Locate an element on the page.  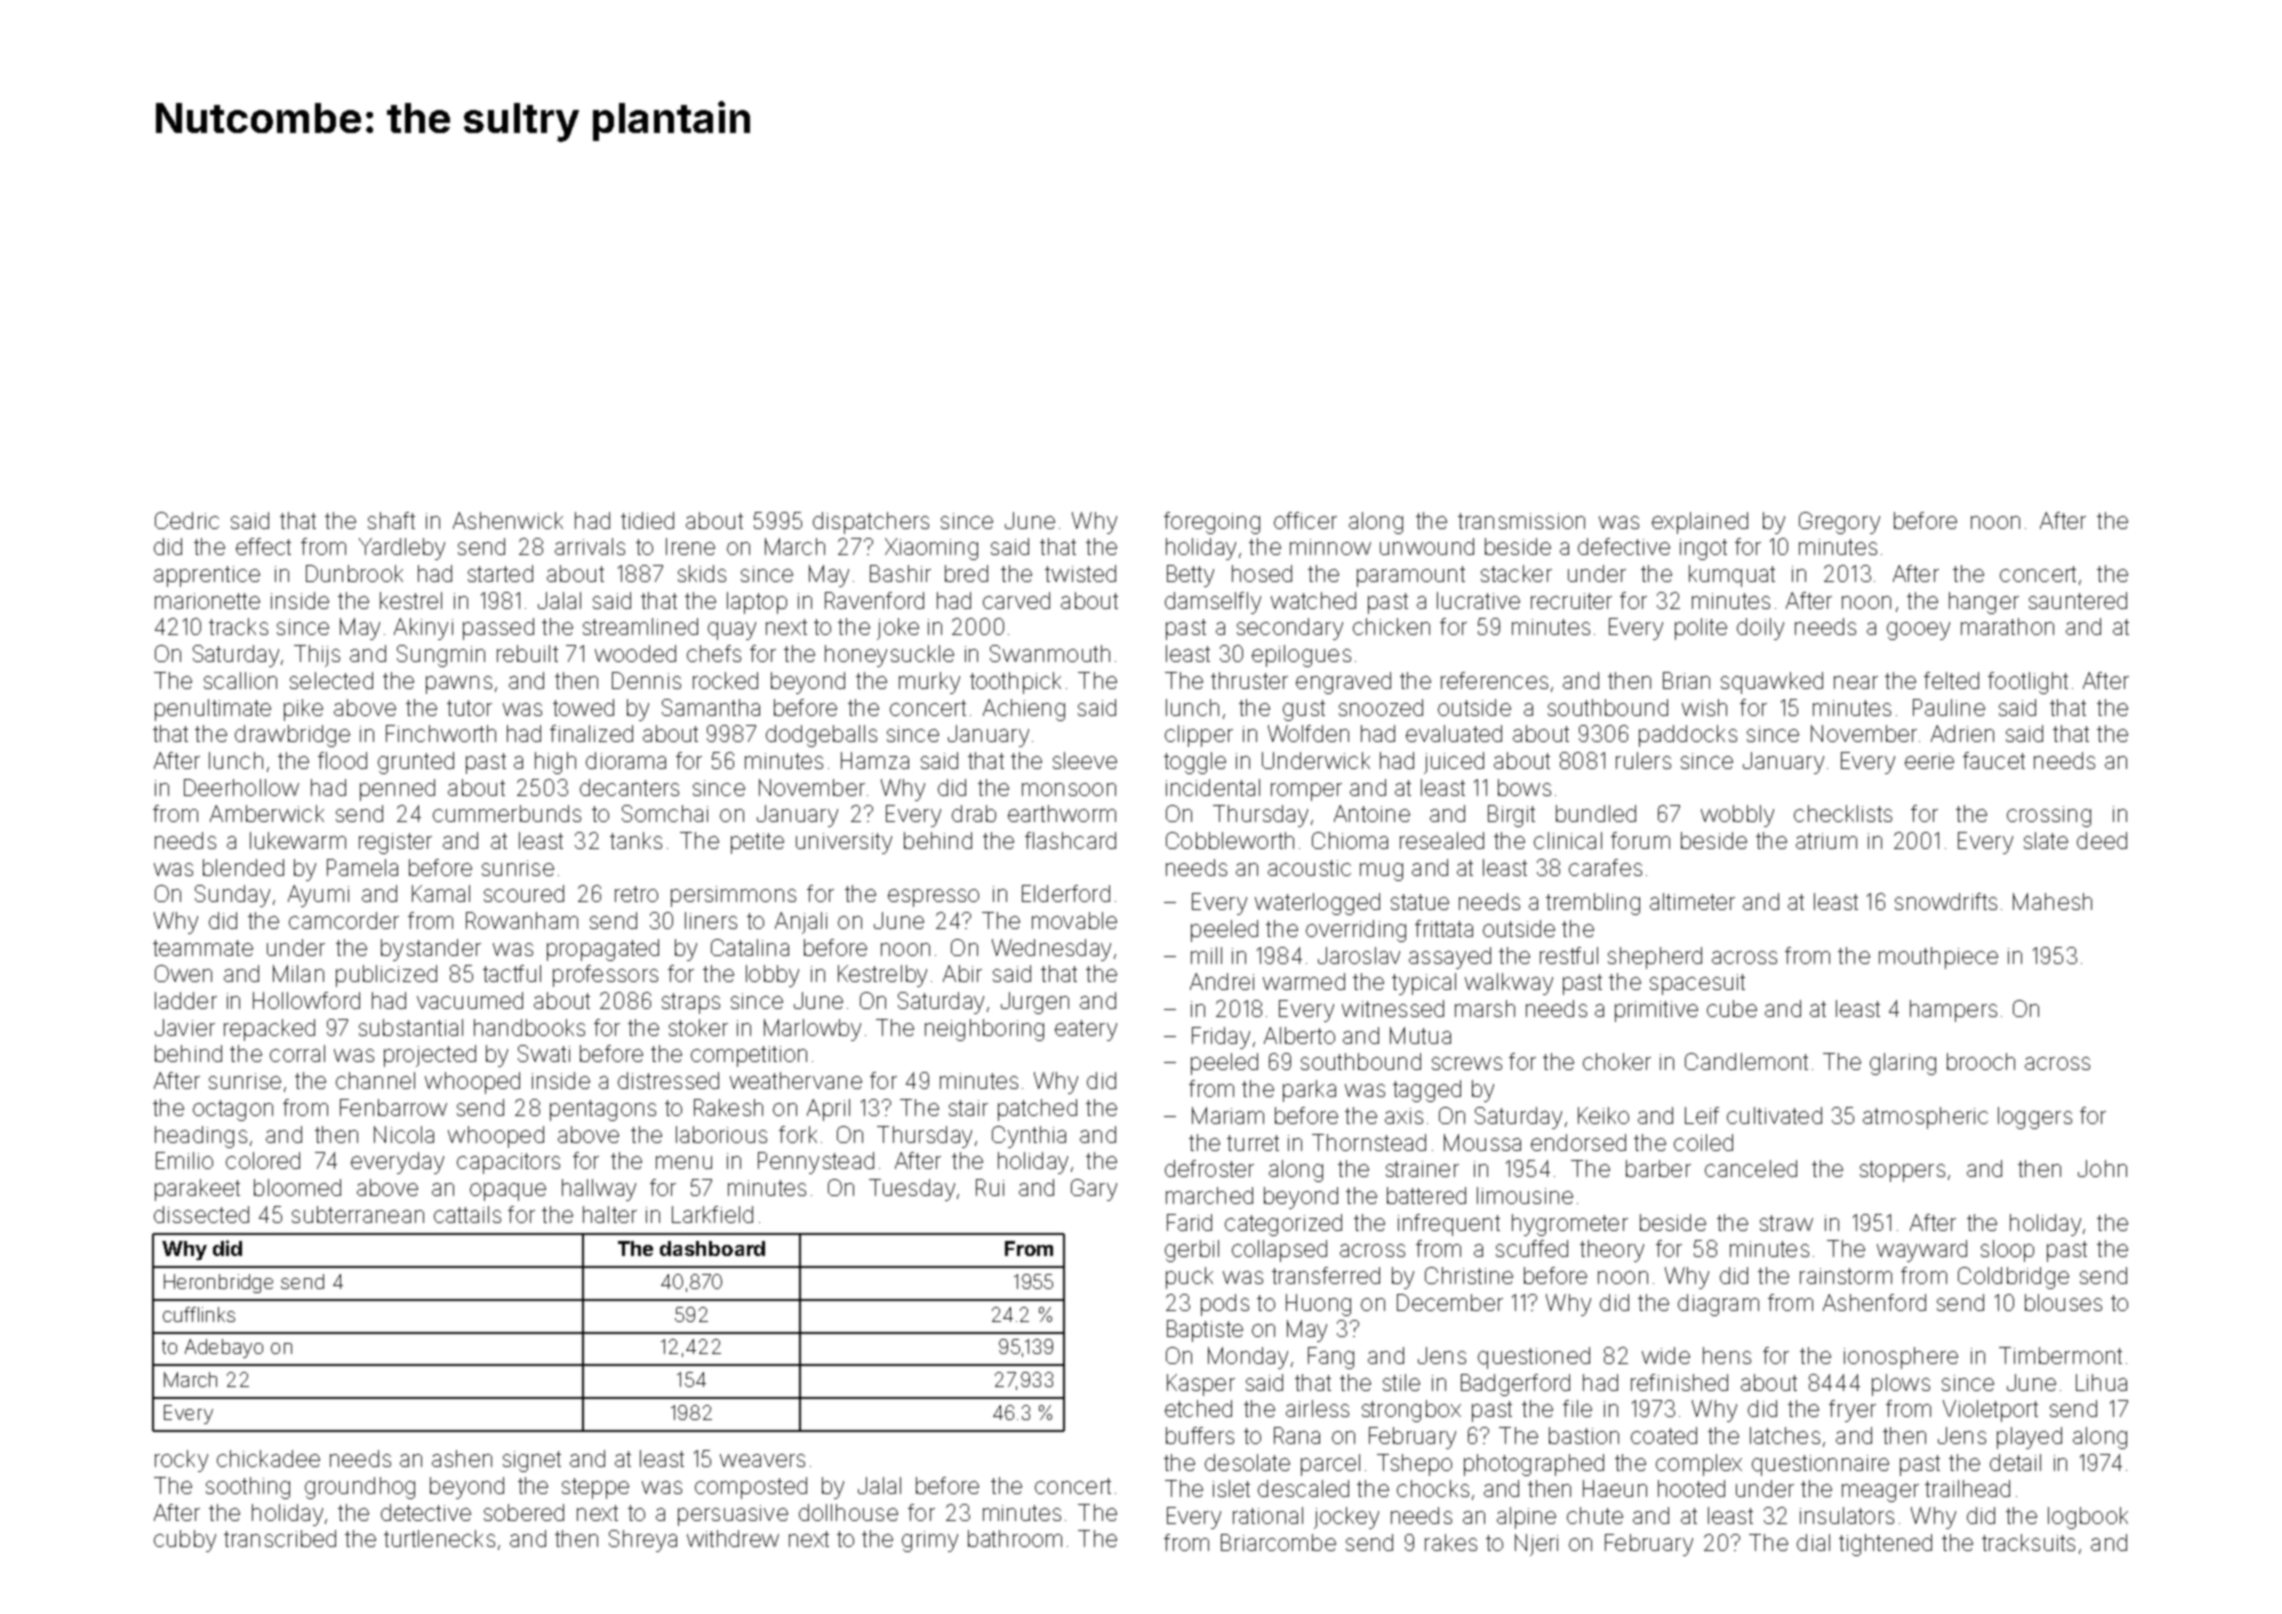
cummerbunds is located at coordinates (507, 813).
